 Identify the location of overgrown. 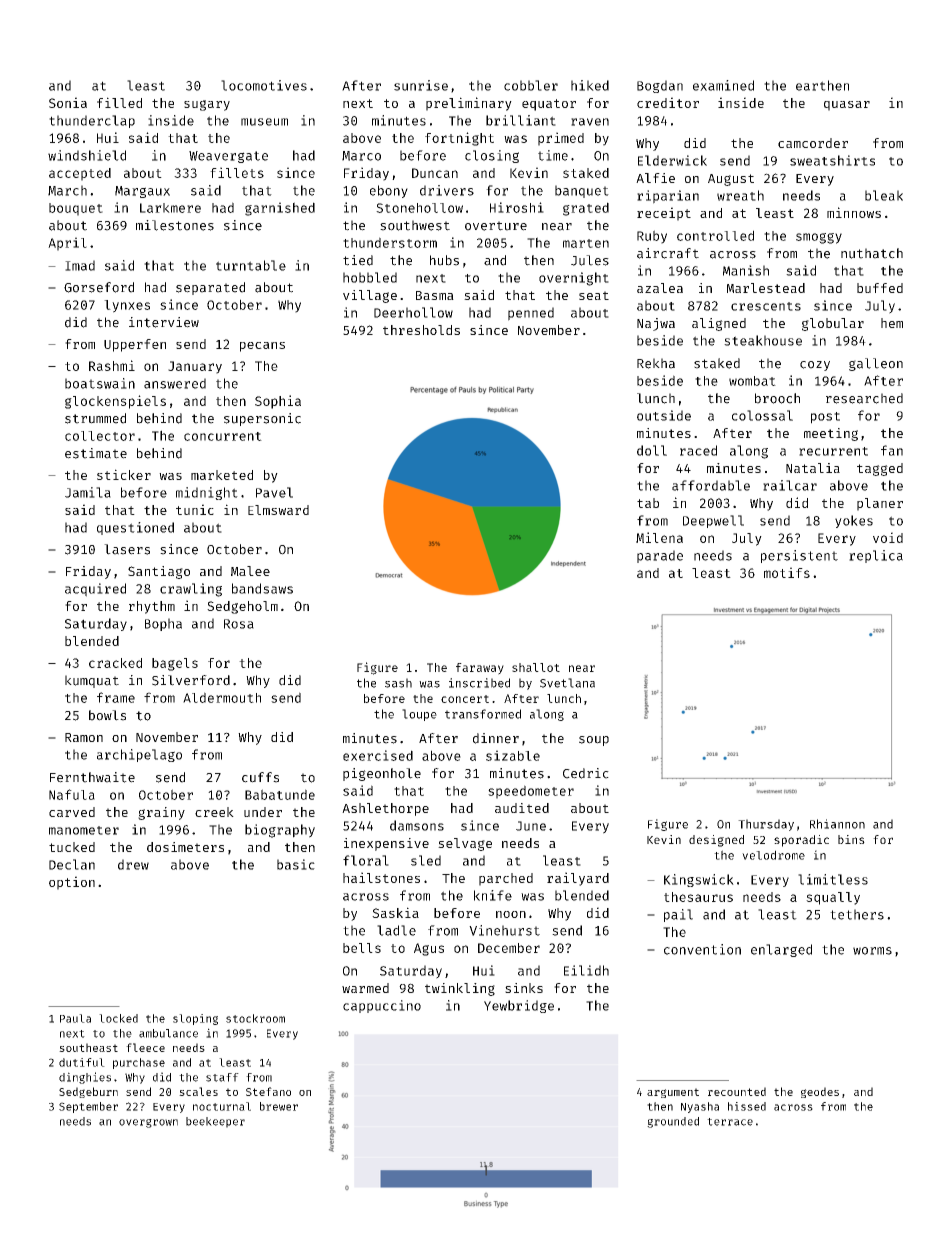
(148, 1123).
